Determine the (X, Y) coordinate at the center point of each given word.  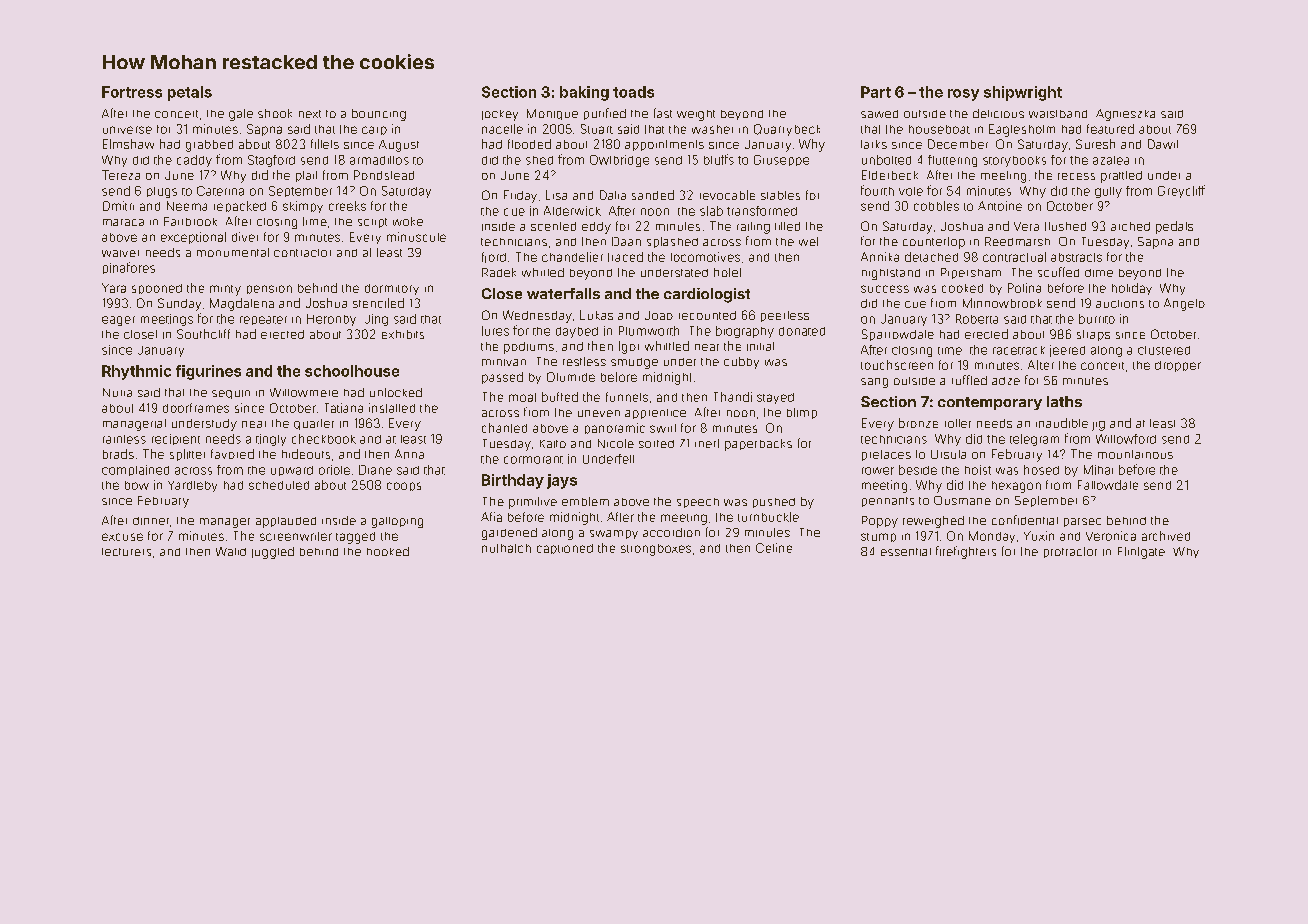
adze (1006, 381)
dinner (151, 521)
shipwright (1023, 93)
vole (911, 191)
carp (374, 130)
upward (292, 471)
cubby (741, 363)
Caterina (220, 191)
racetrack (1019, 350)
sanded (653, 195)
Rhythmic (136, 372)
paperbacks (758, 445)
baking (584, 93)
